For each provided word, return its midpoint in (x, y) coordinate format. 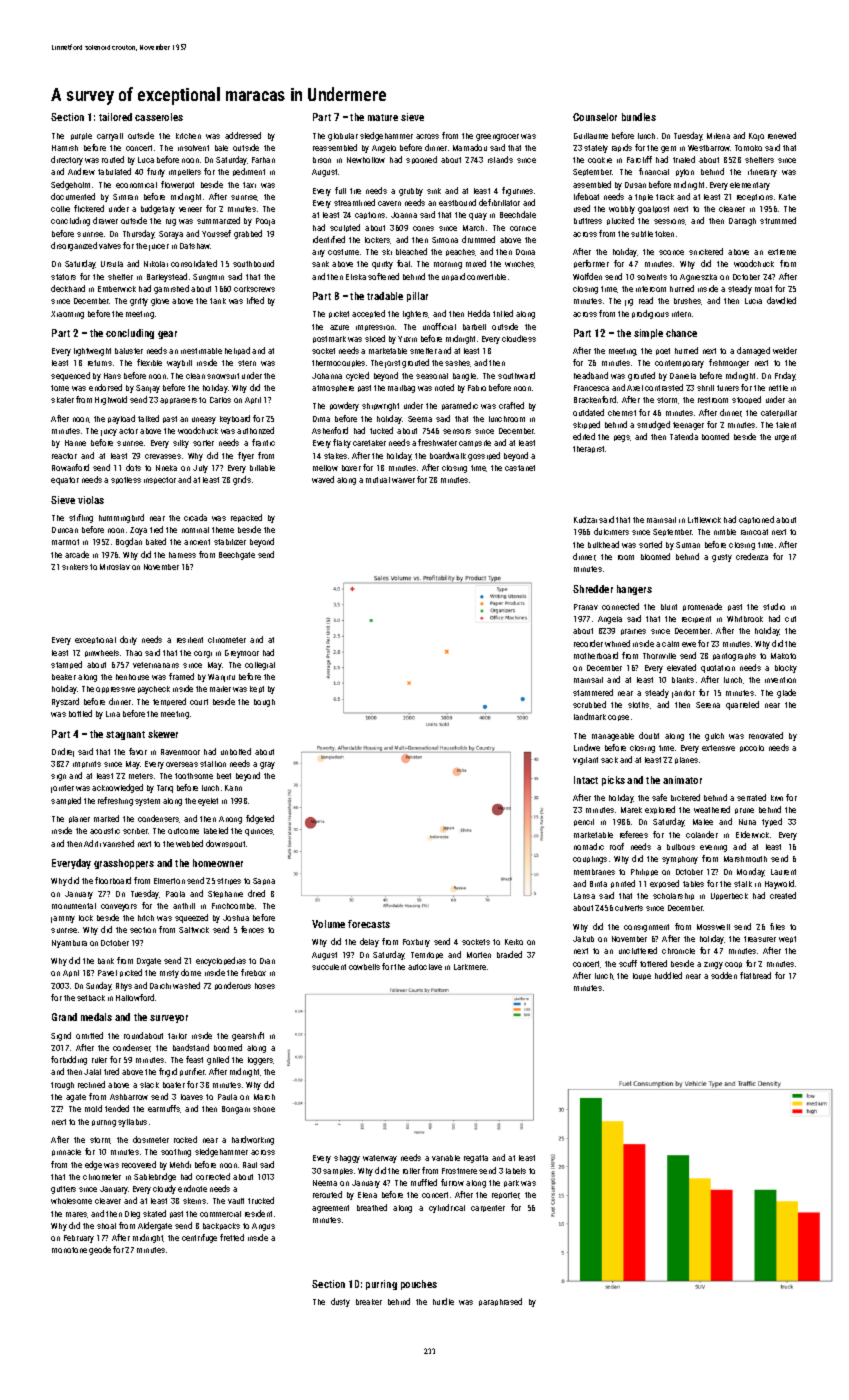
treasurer (760, 939)
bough (264, 703)
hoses (265, 986)
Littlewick (704, 520)
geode (100, 1250)
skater (62, 400)
